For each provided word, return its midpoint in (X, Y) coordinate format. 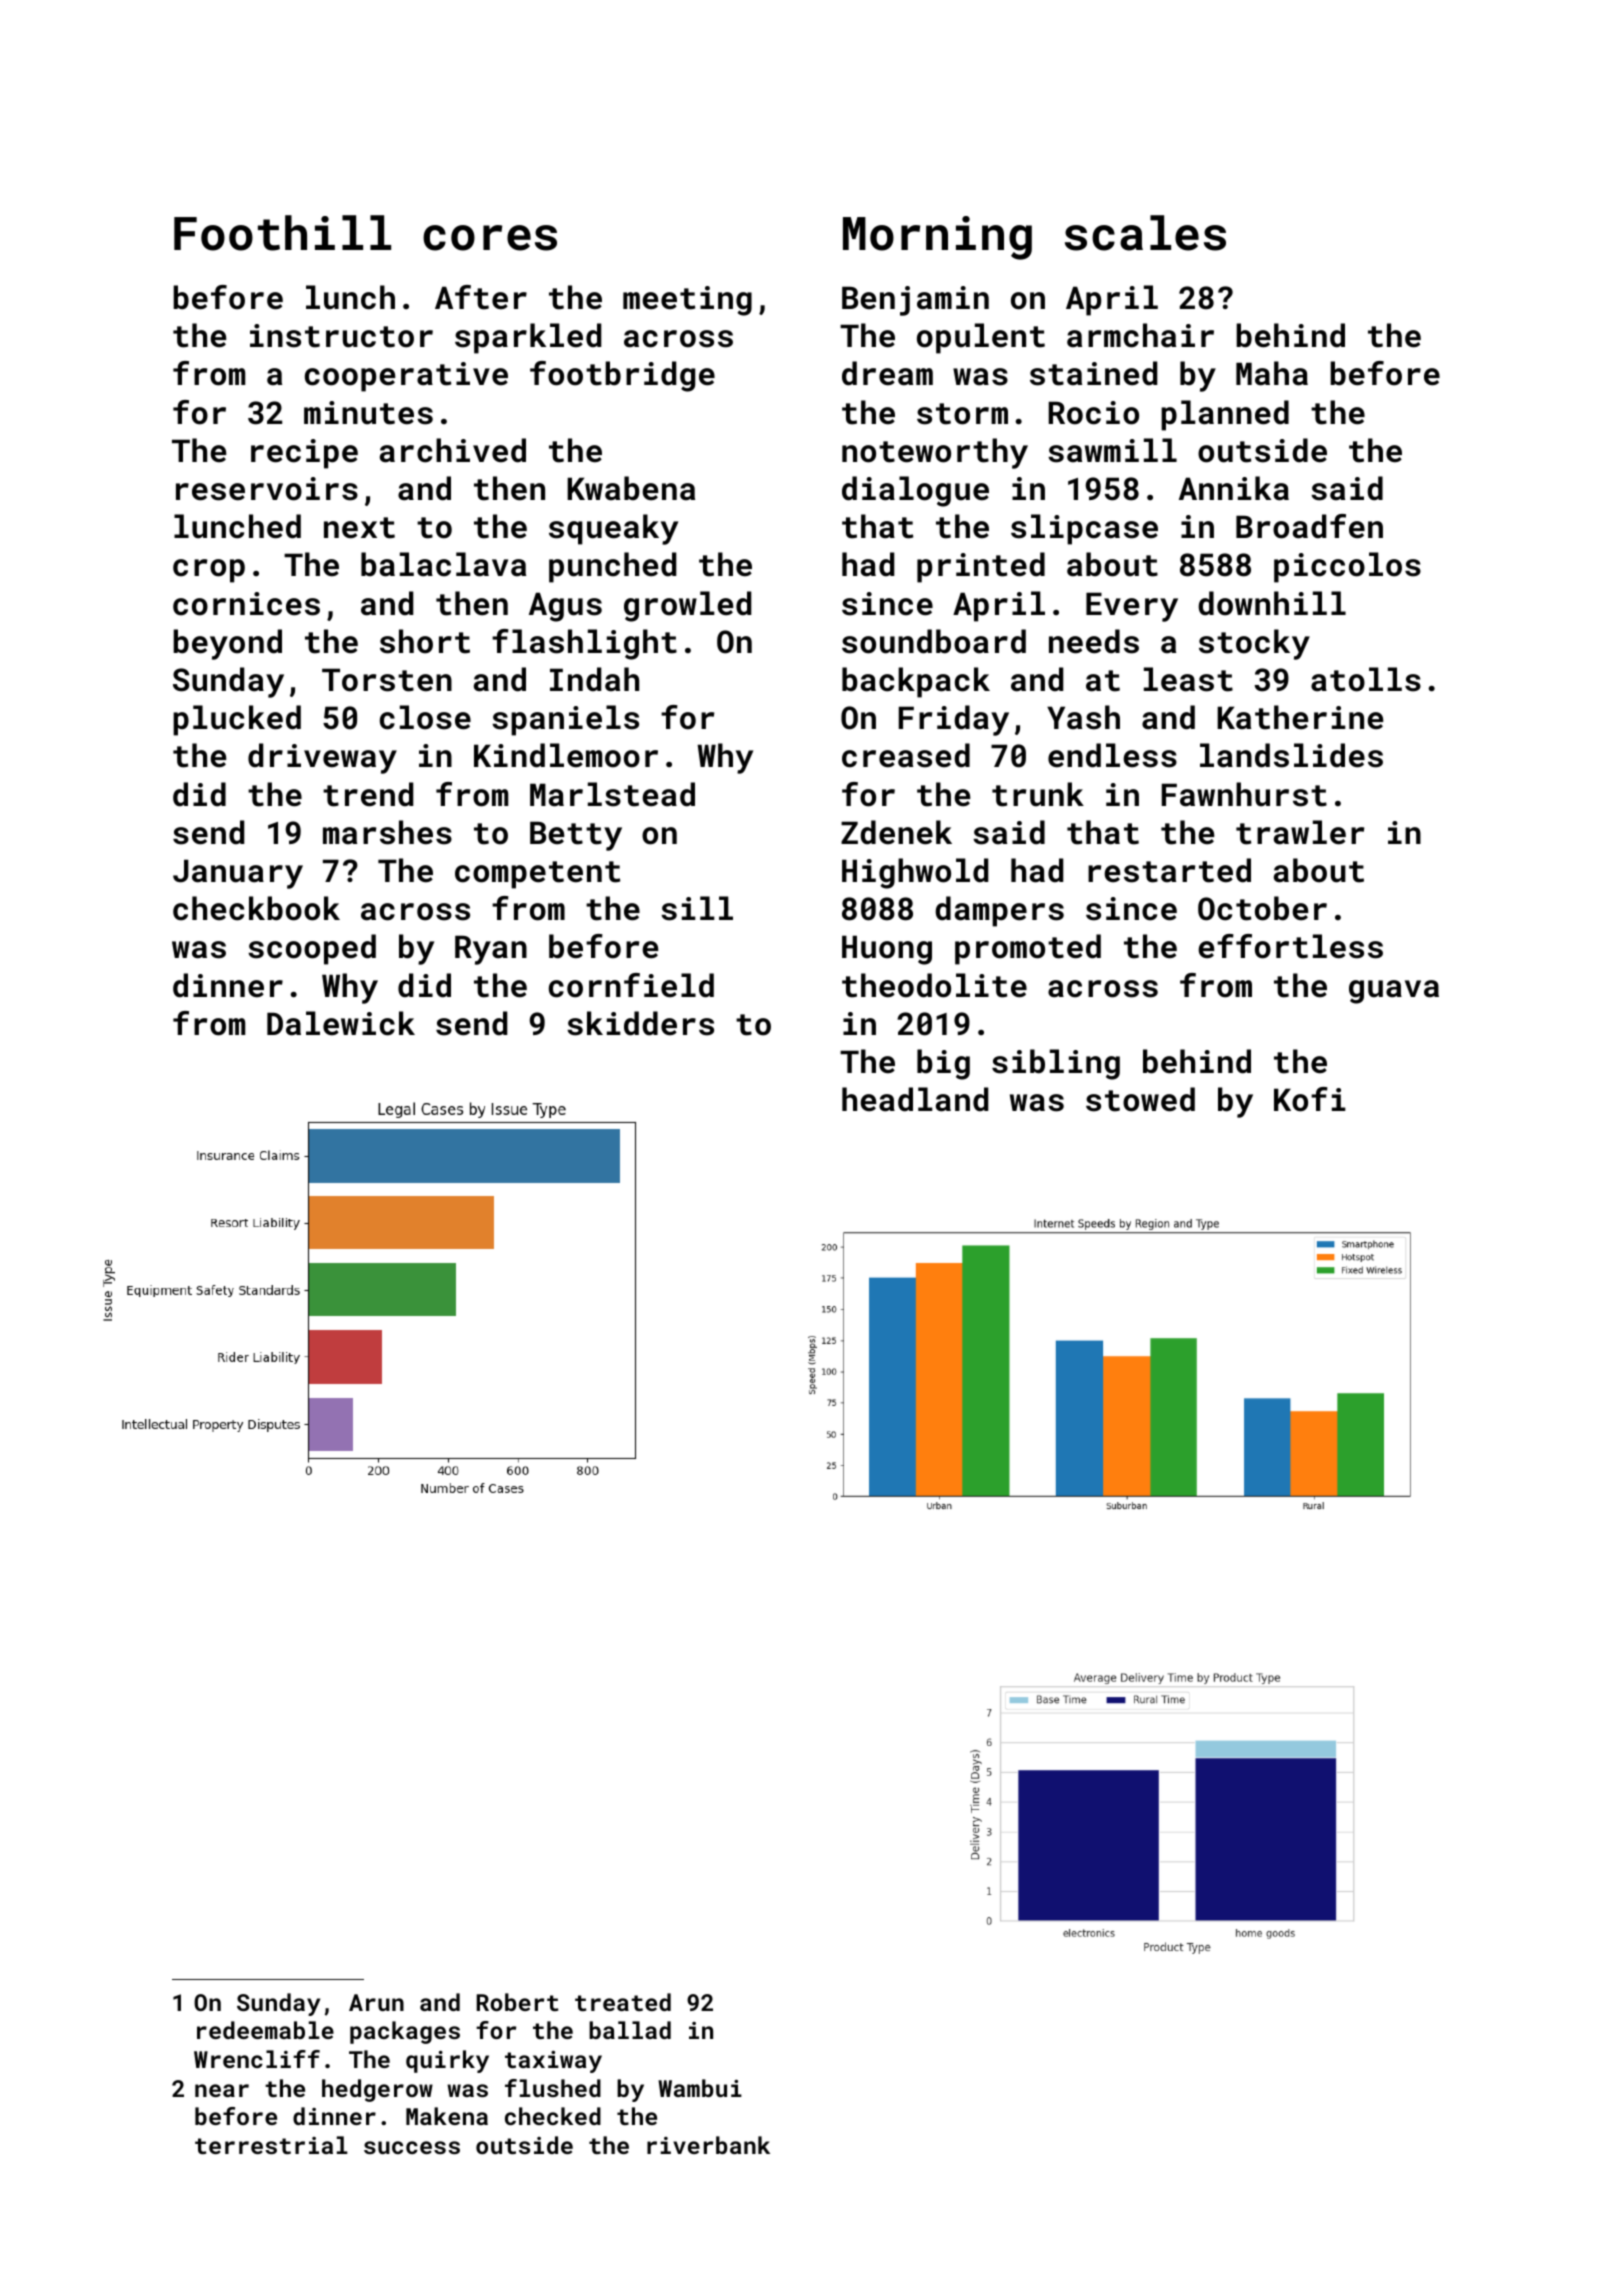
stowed (1140, 1099)
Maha (1272, 373)
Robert (517, 2002)
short (425, 641)
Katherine (1300, 717)
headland (915, 1099)
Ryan (491, 950)
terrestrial (271, 2145)
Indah (594, 679)
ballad (630, 2030)
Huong (887, 950)
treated (623, 2002)
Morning (937, 238)
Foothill (282, 233)
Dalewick (341, 1023)
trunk (1038, 794)
